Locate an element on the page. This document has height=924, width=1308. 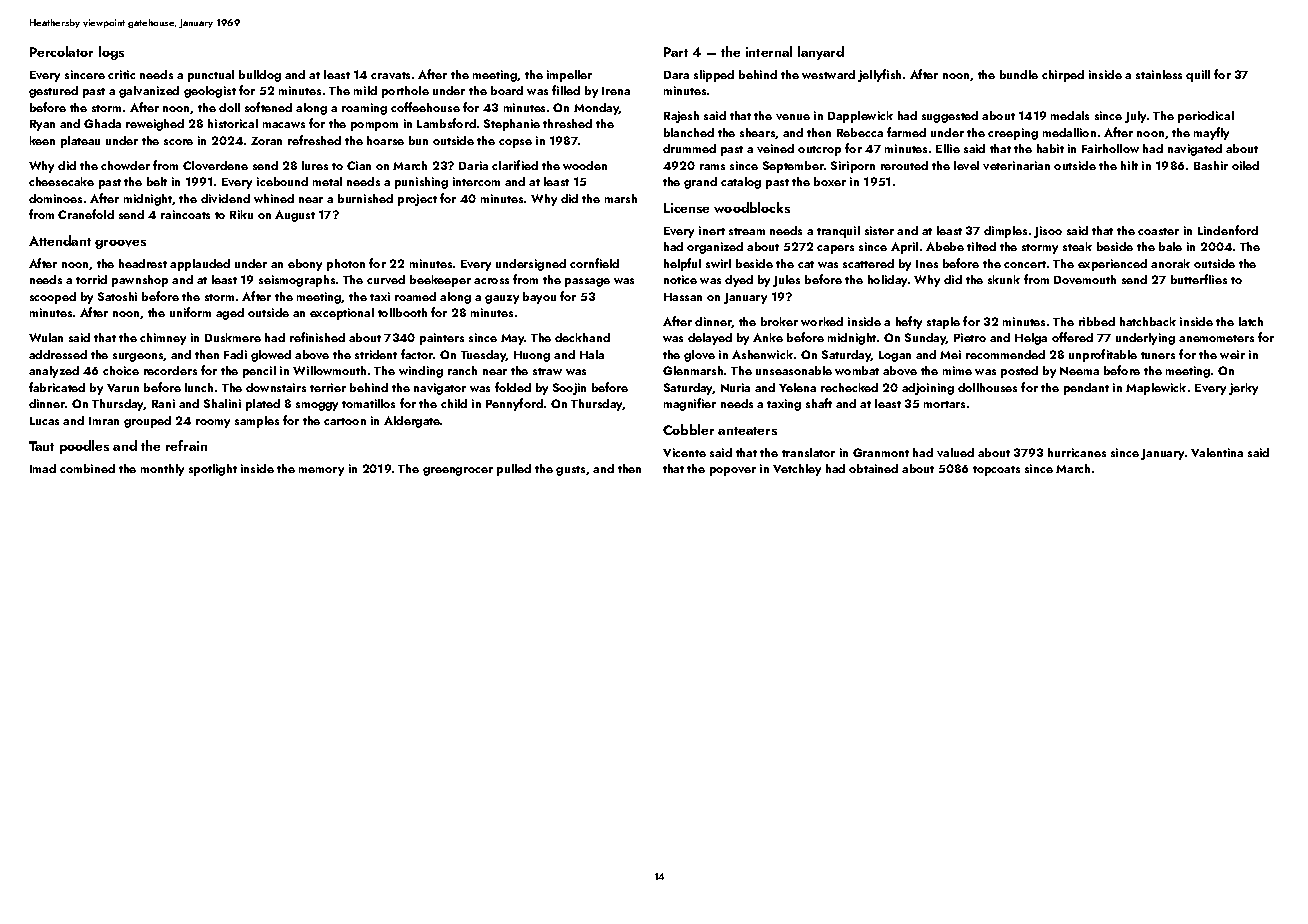
combined is located at coordinates (87, 468).
